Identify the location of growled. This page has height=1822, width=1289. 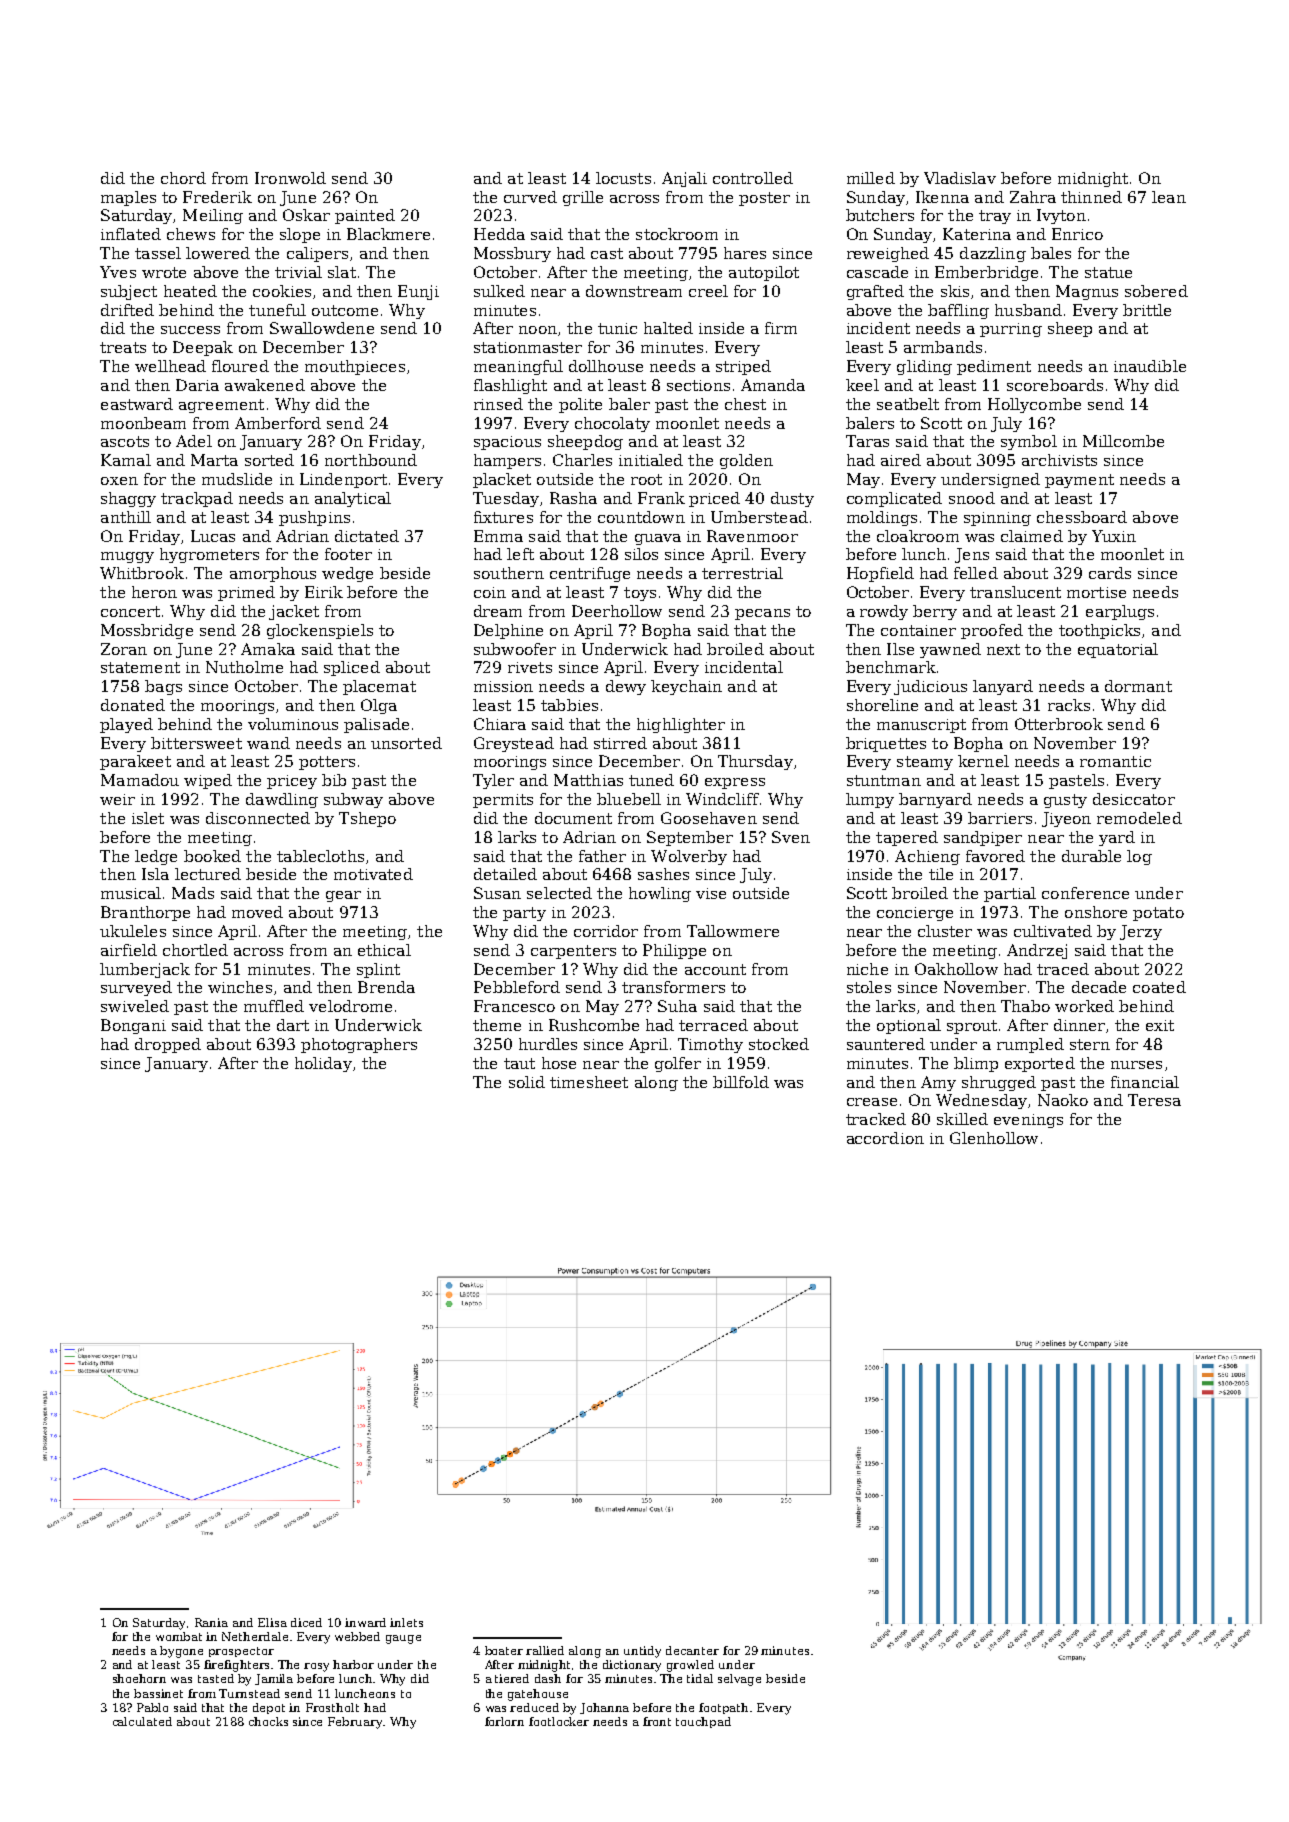
(690, 1666).
